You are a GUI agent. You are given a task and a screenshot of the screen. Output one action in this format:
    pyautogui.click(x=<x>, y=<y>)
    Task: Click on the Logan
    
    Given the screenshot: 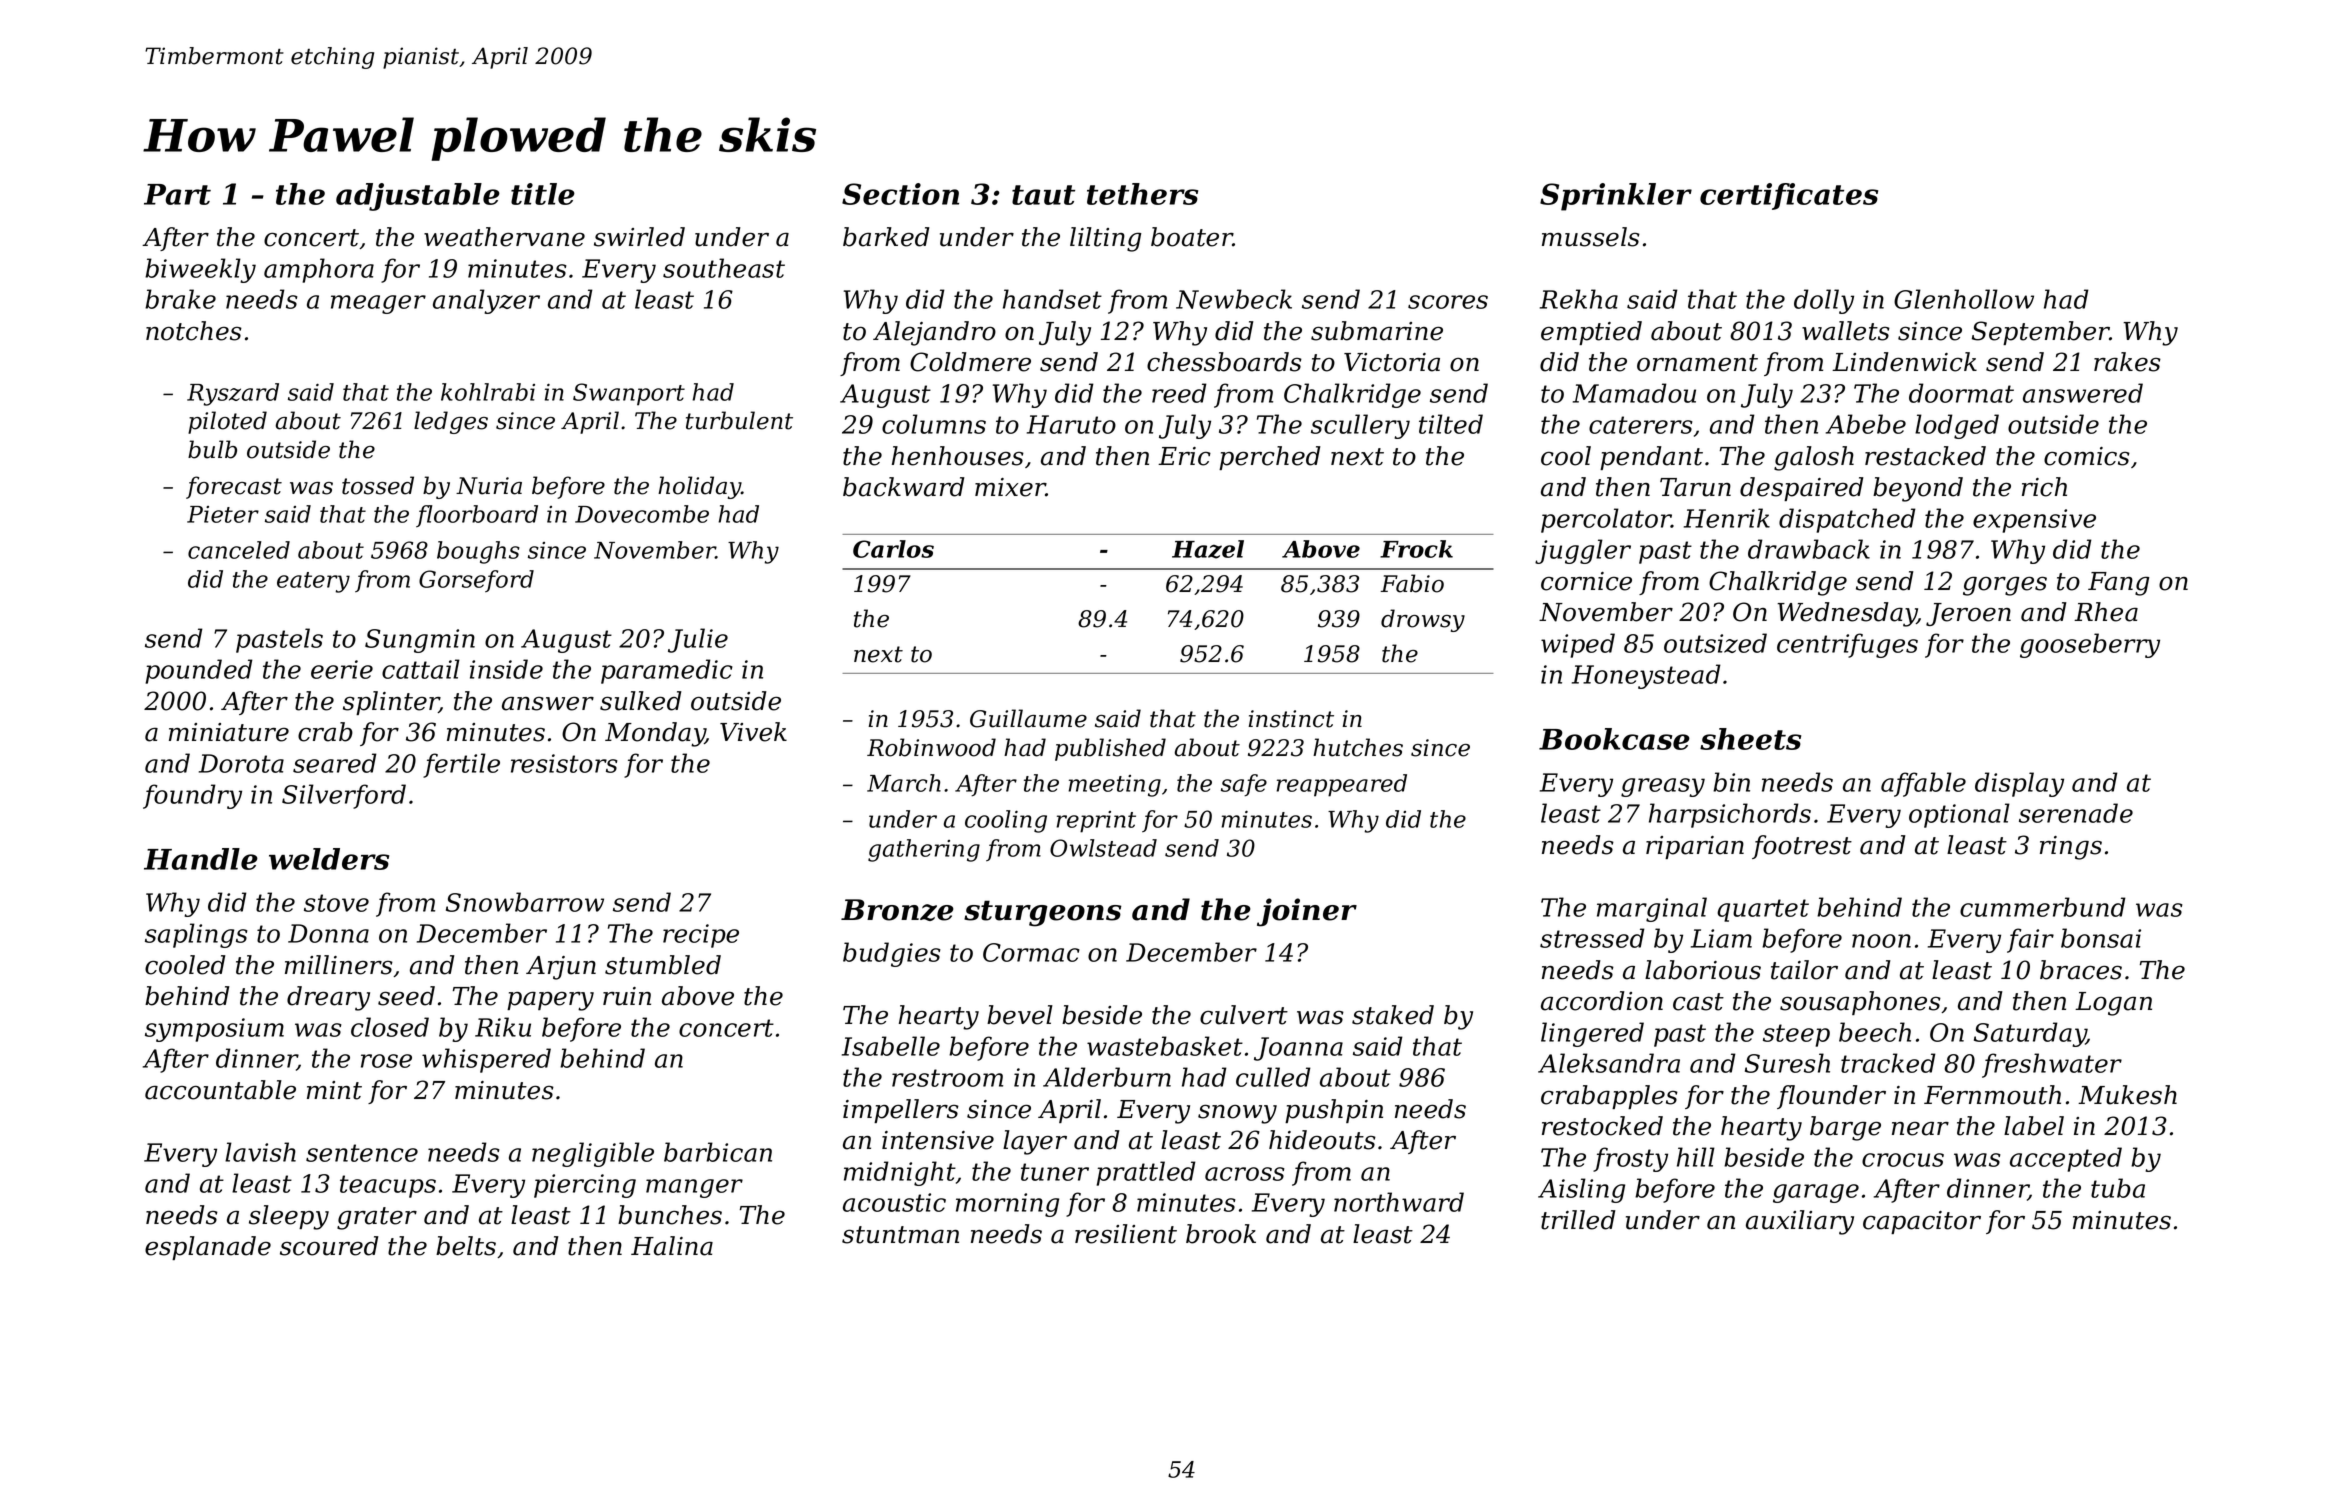 What is the action you would take?
    pyautogui.click(x=2113, y=1004)
